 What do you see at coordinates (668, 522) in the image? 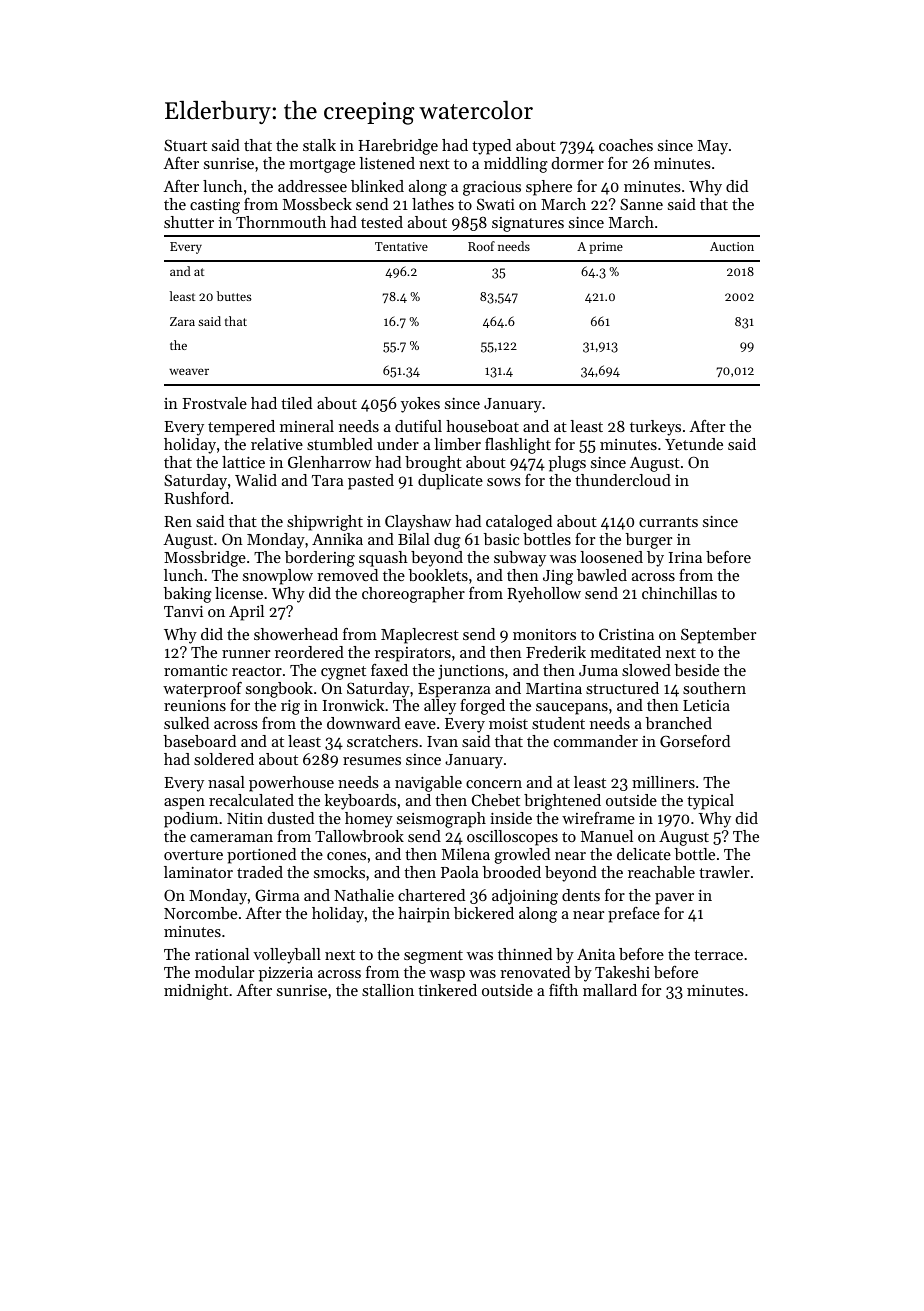
I see `currants` at bounding box center [668, 522].
